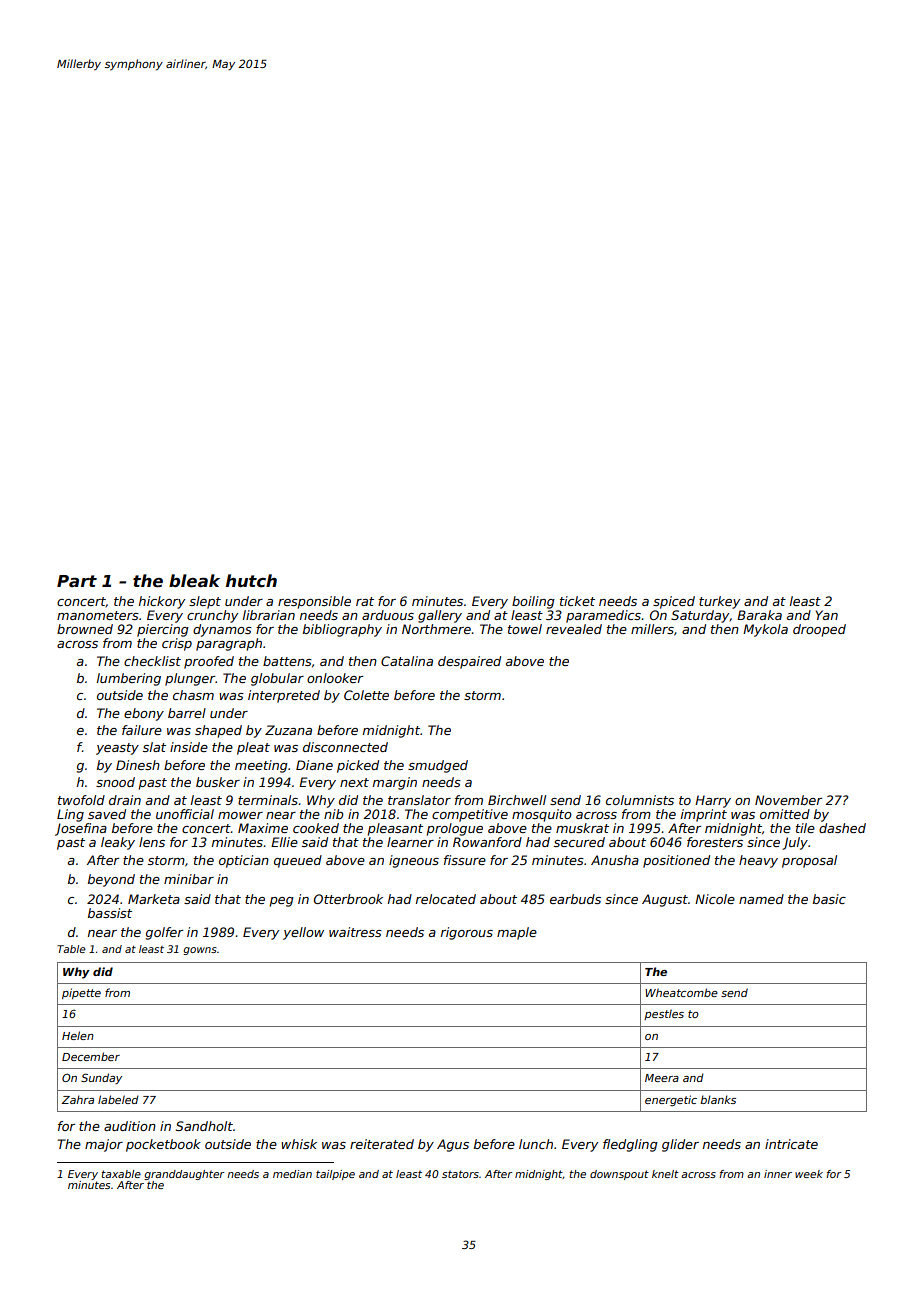  Describe the element at coordinates (761, 899) in the screenshot. I see `named` at that location.
